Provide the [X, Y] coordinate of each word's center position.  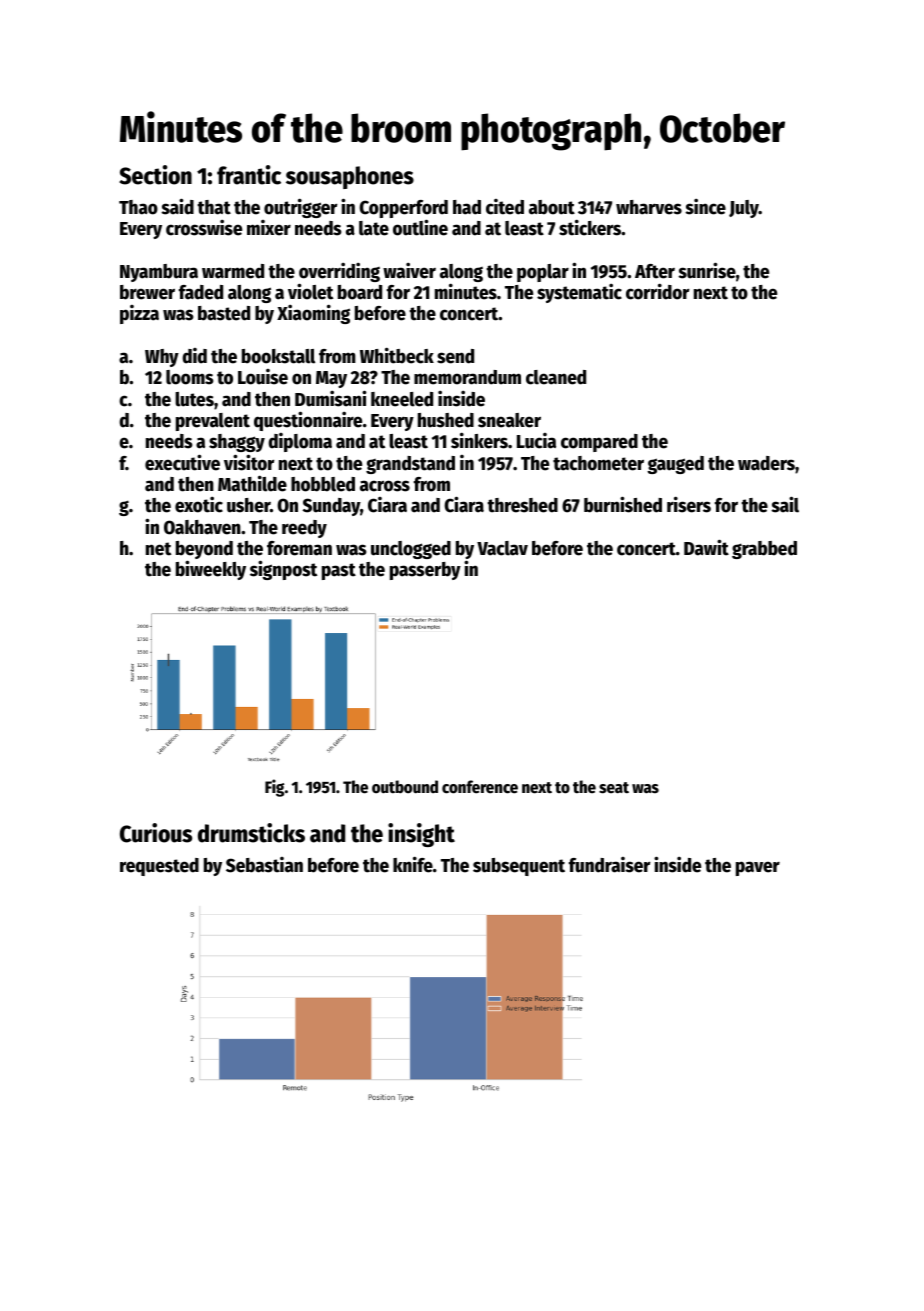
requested [159, 867]
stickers [590, 227]
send [455, 356]
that [214, 207]
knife [413, 864]
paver [758, 868]
